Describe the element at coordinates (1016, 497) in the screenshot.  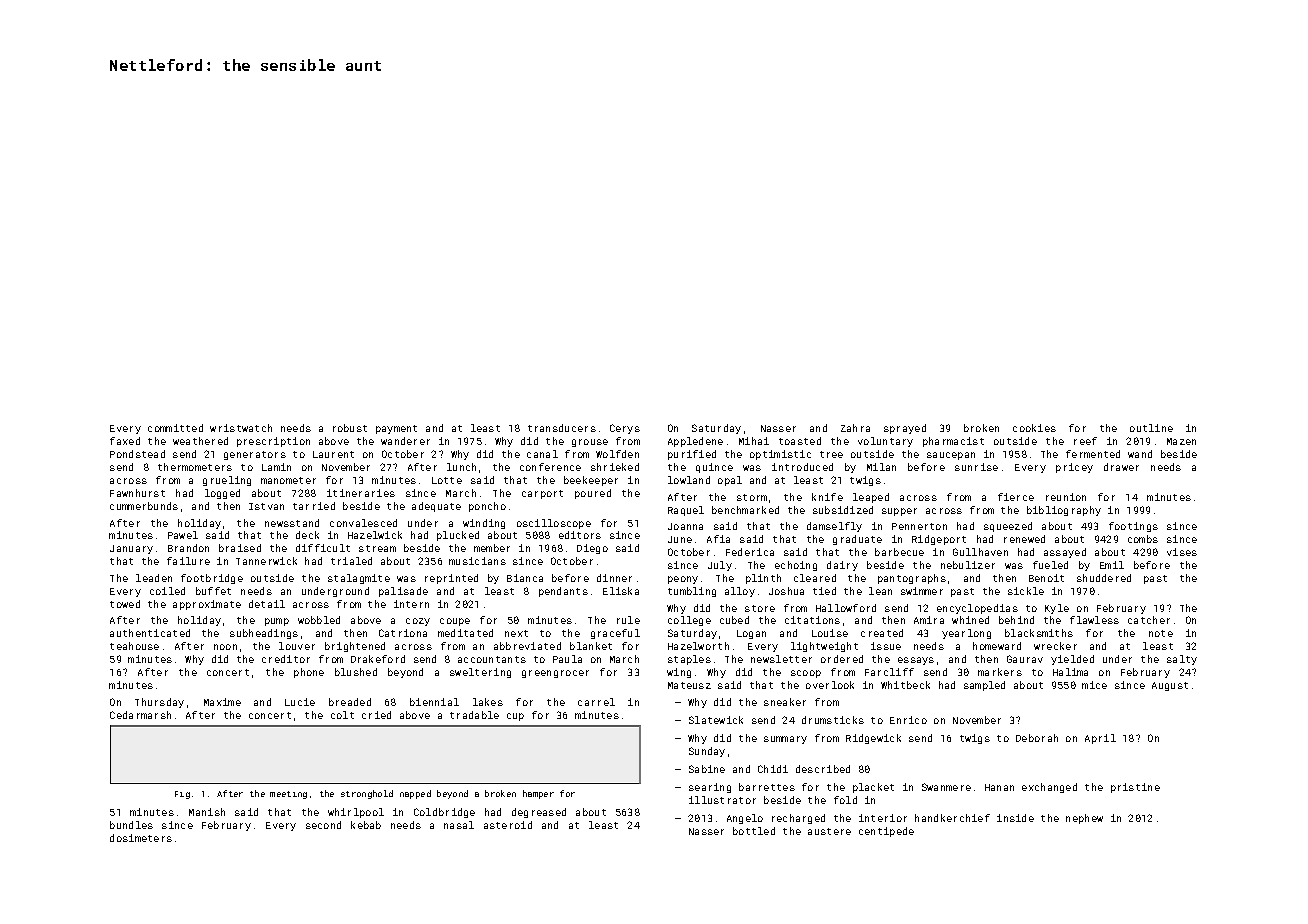
I see `fierce` at that location.
